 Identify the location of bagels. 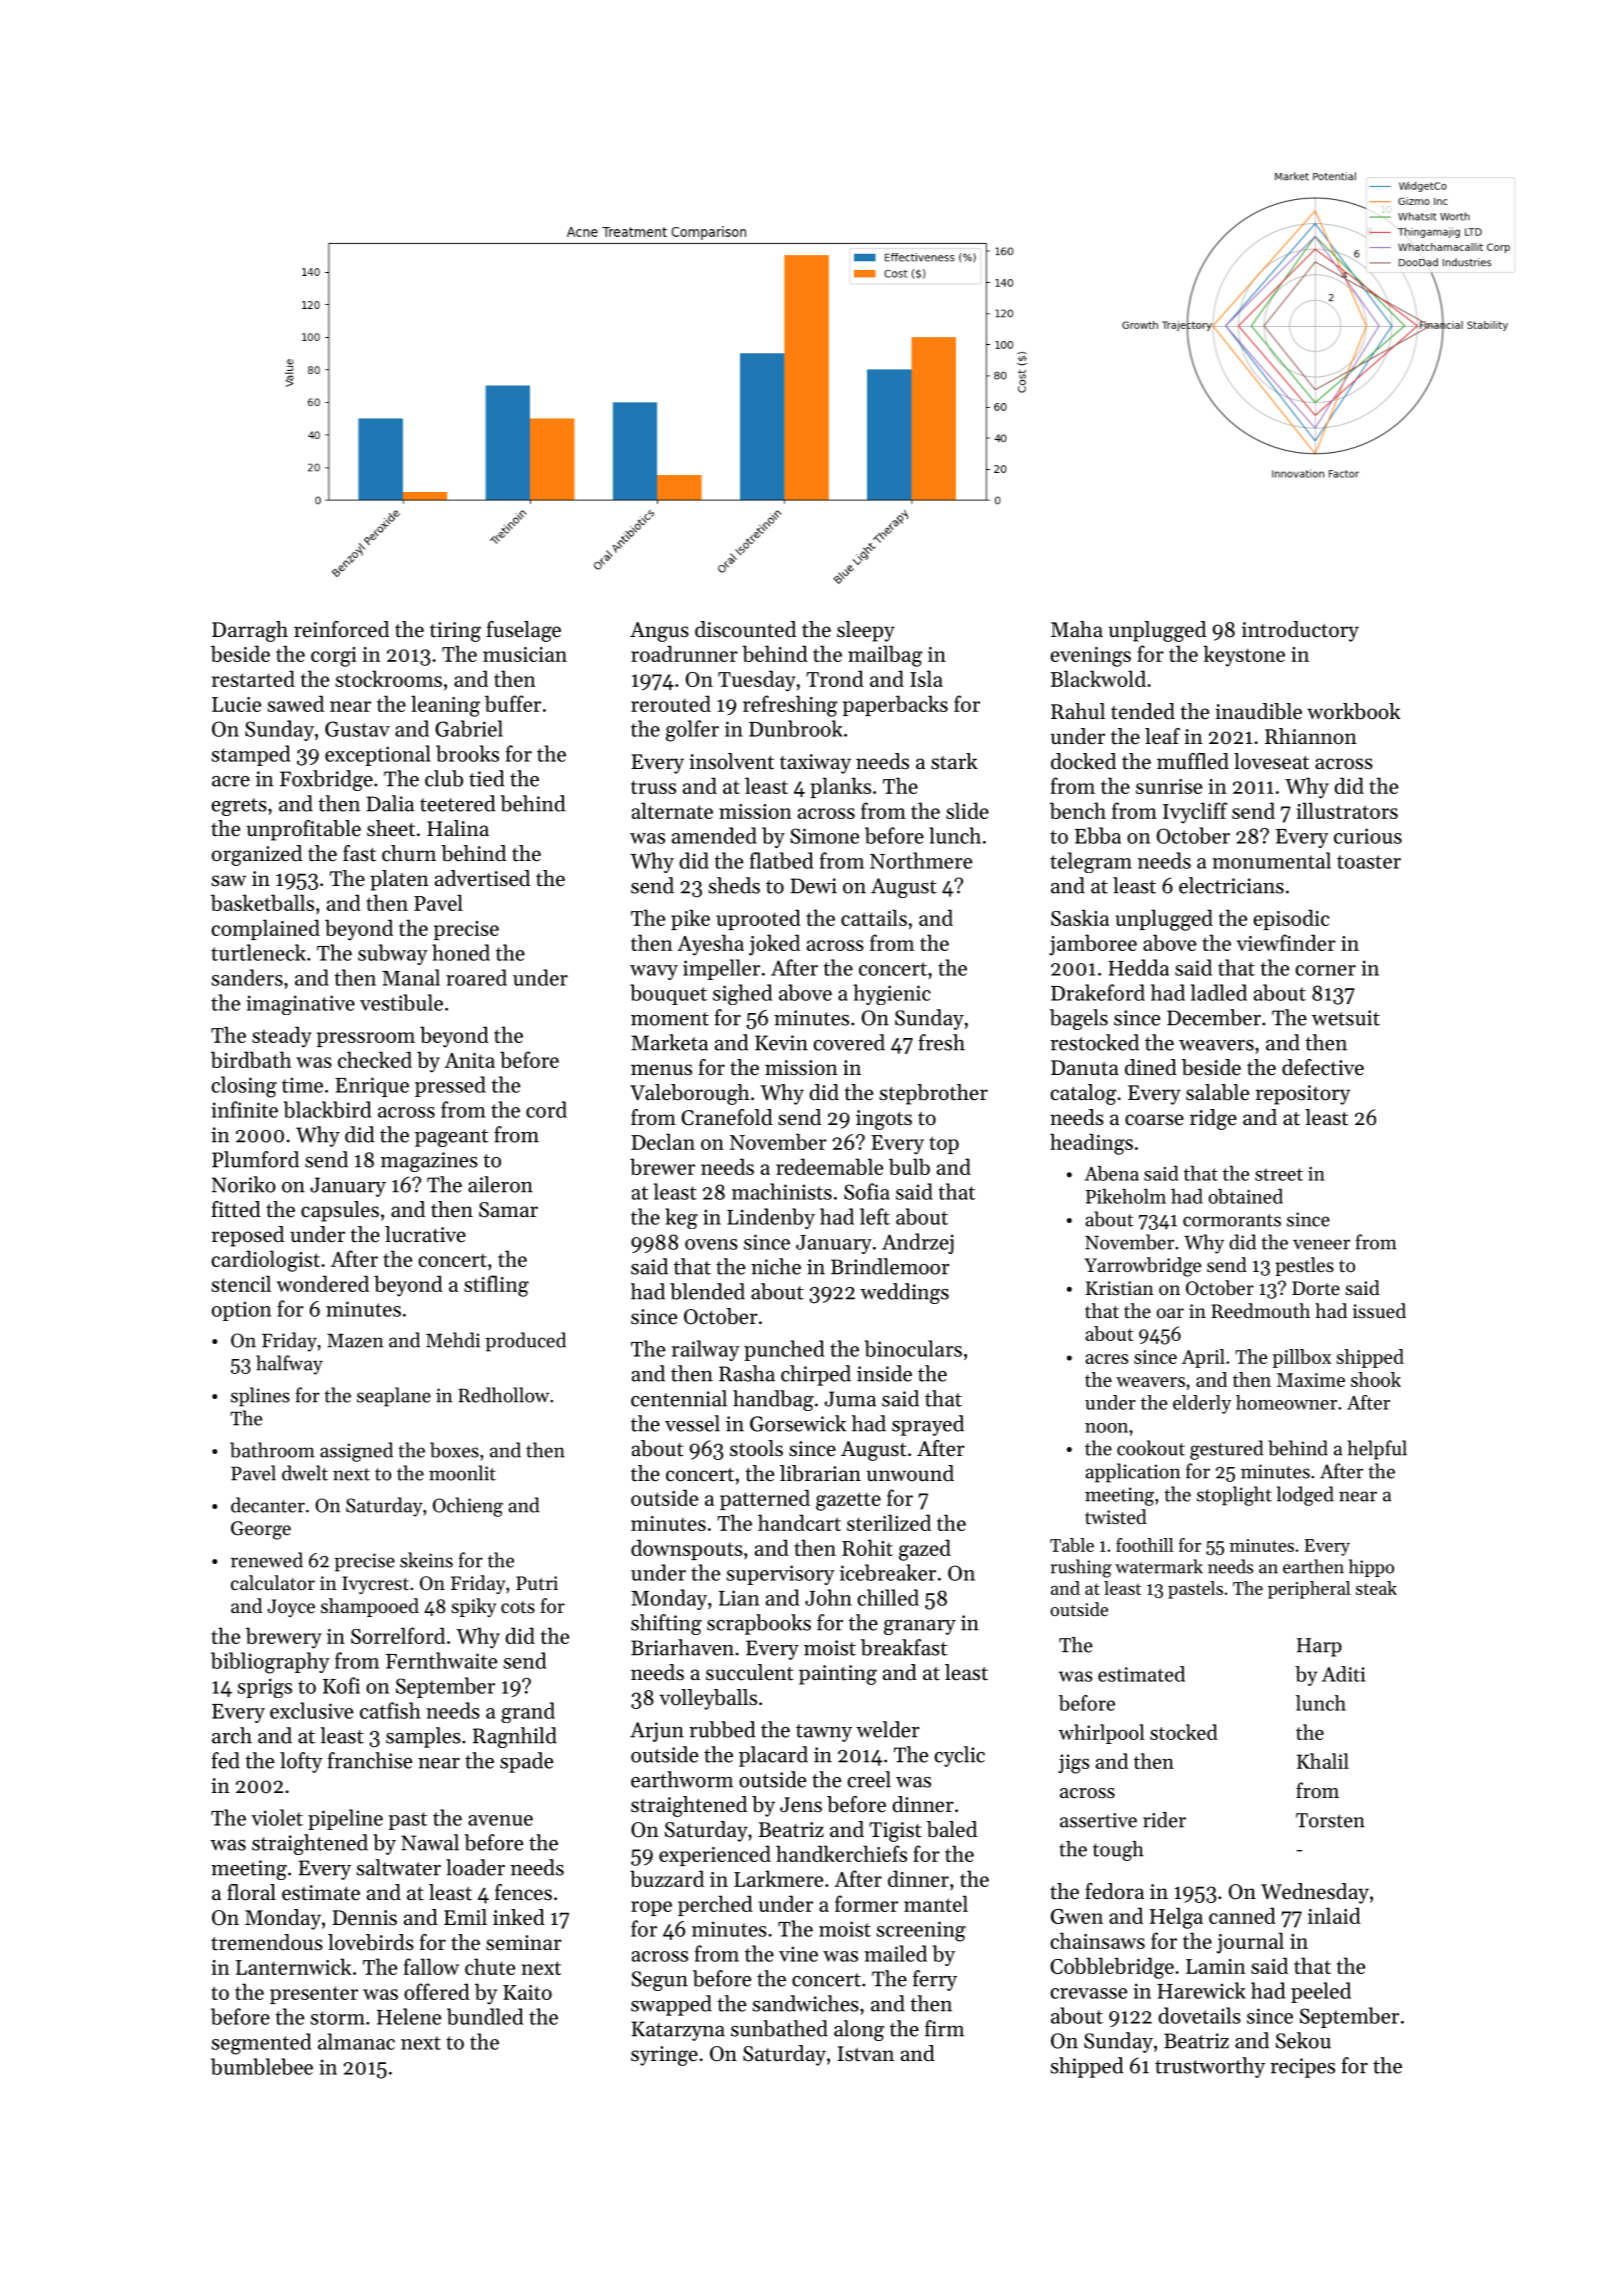
(1079, 1019).
